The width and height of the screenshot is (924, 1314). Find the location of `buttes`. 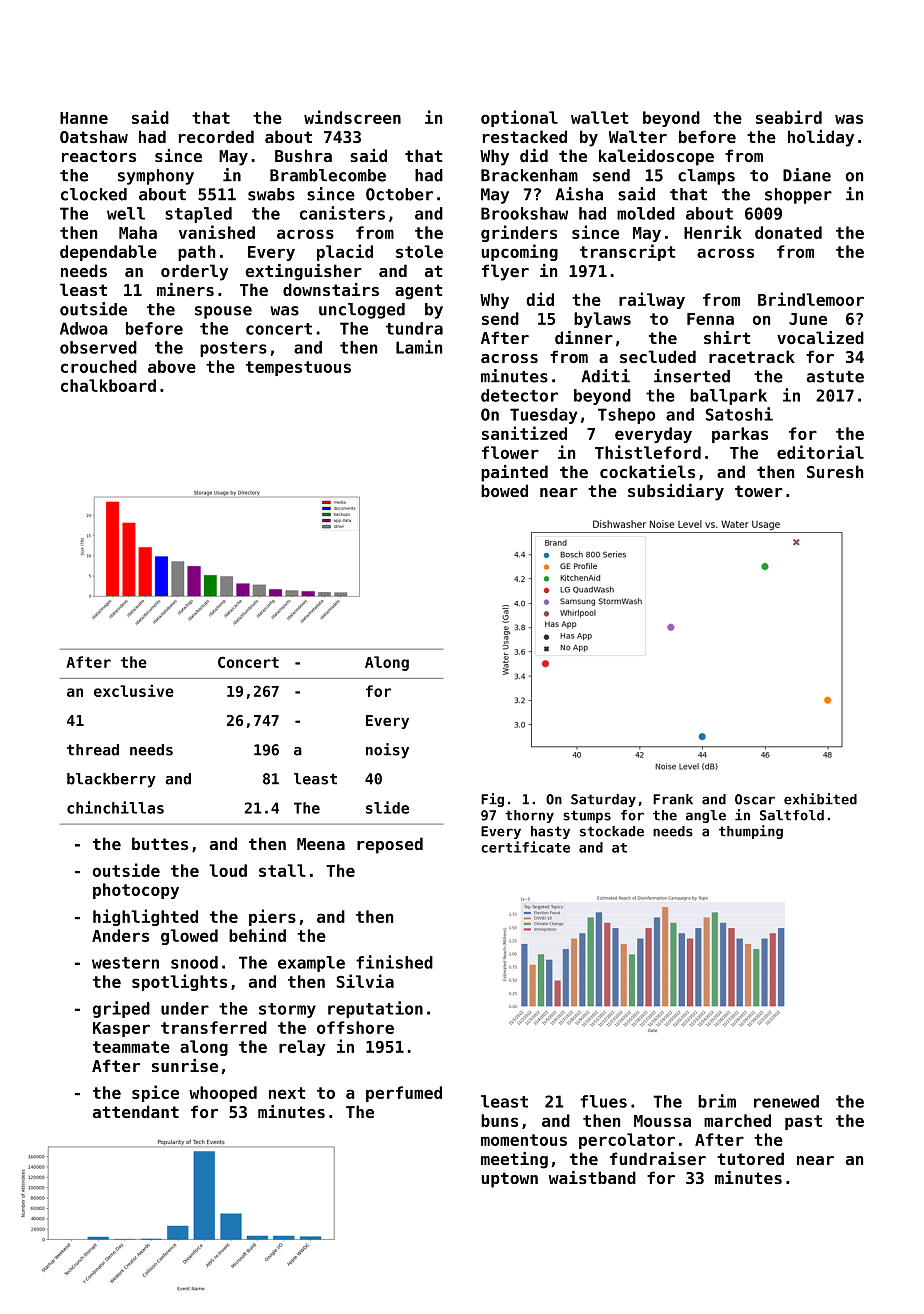

buttes is located at coordinates (160, 843).
